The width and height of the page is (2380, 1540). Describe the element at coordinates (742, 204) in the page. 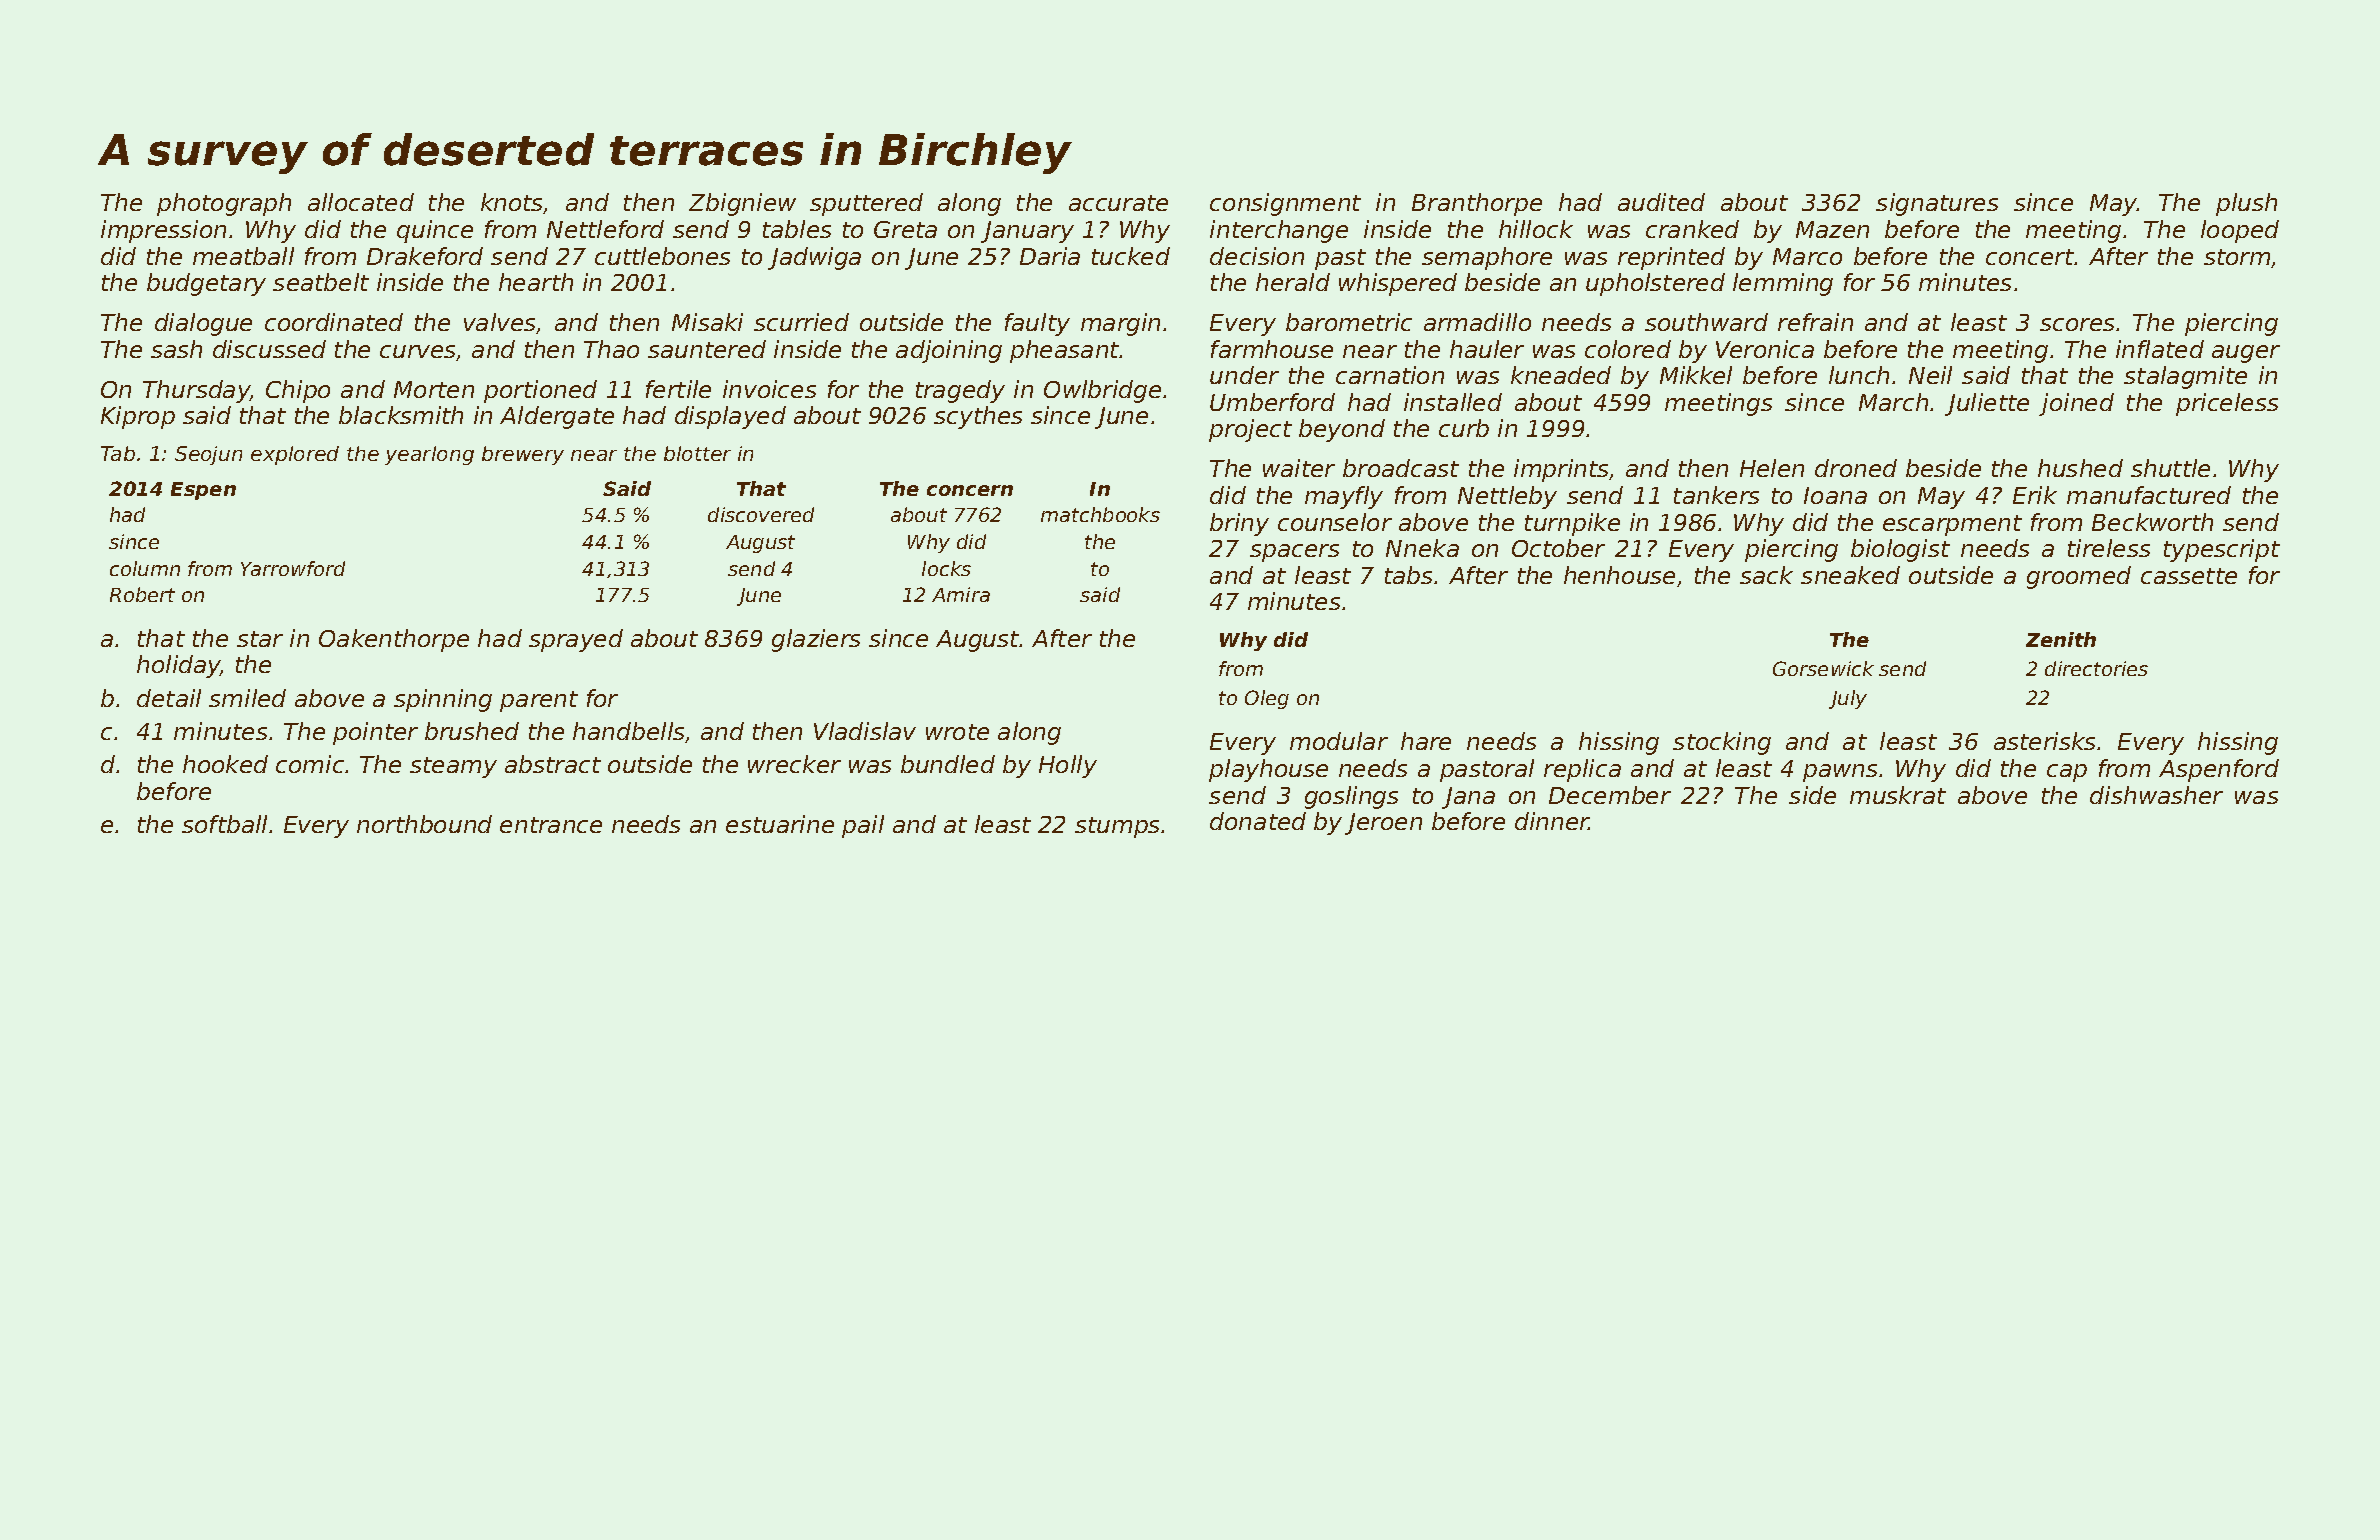

I see `Zbigniew` at that location.
